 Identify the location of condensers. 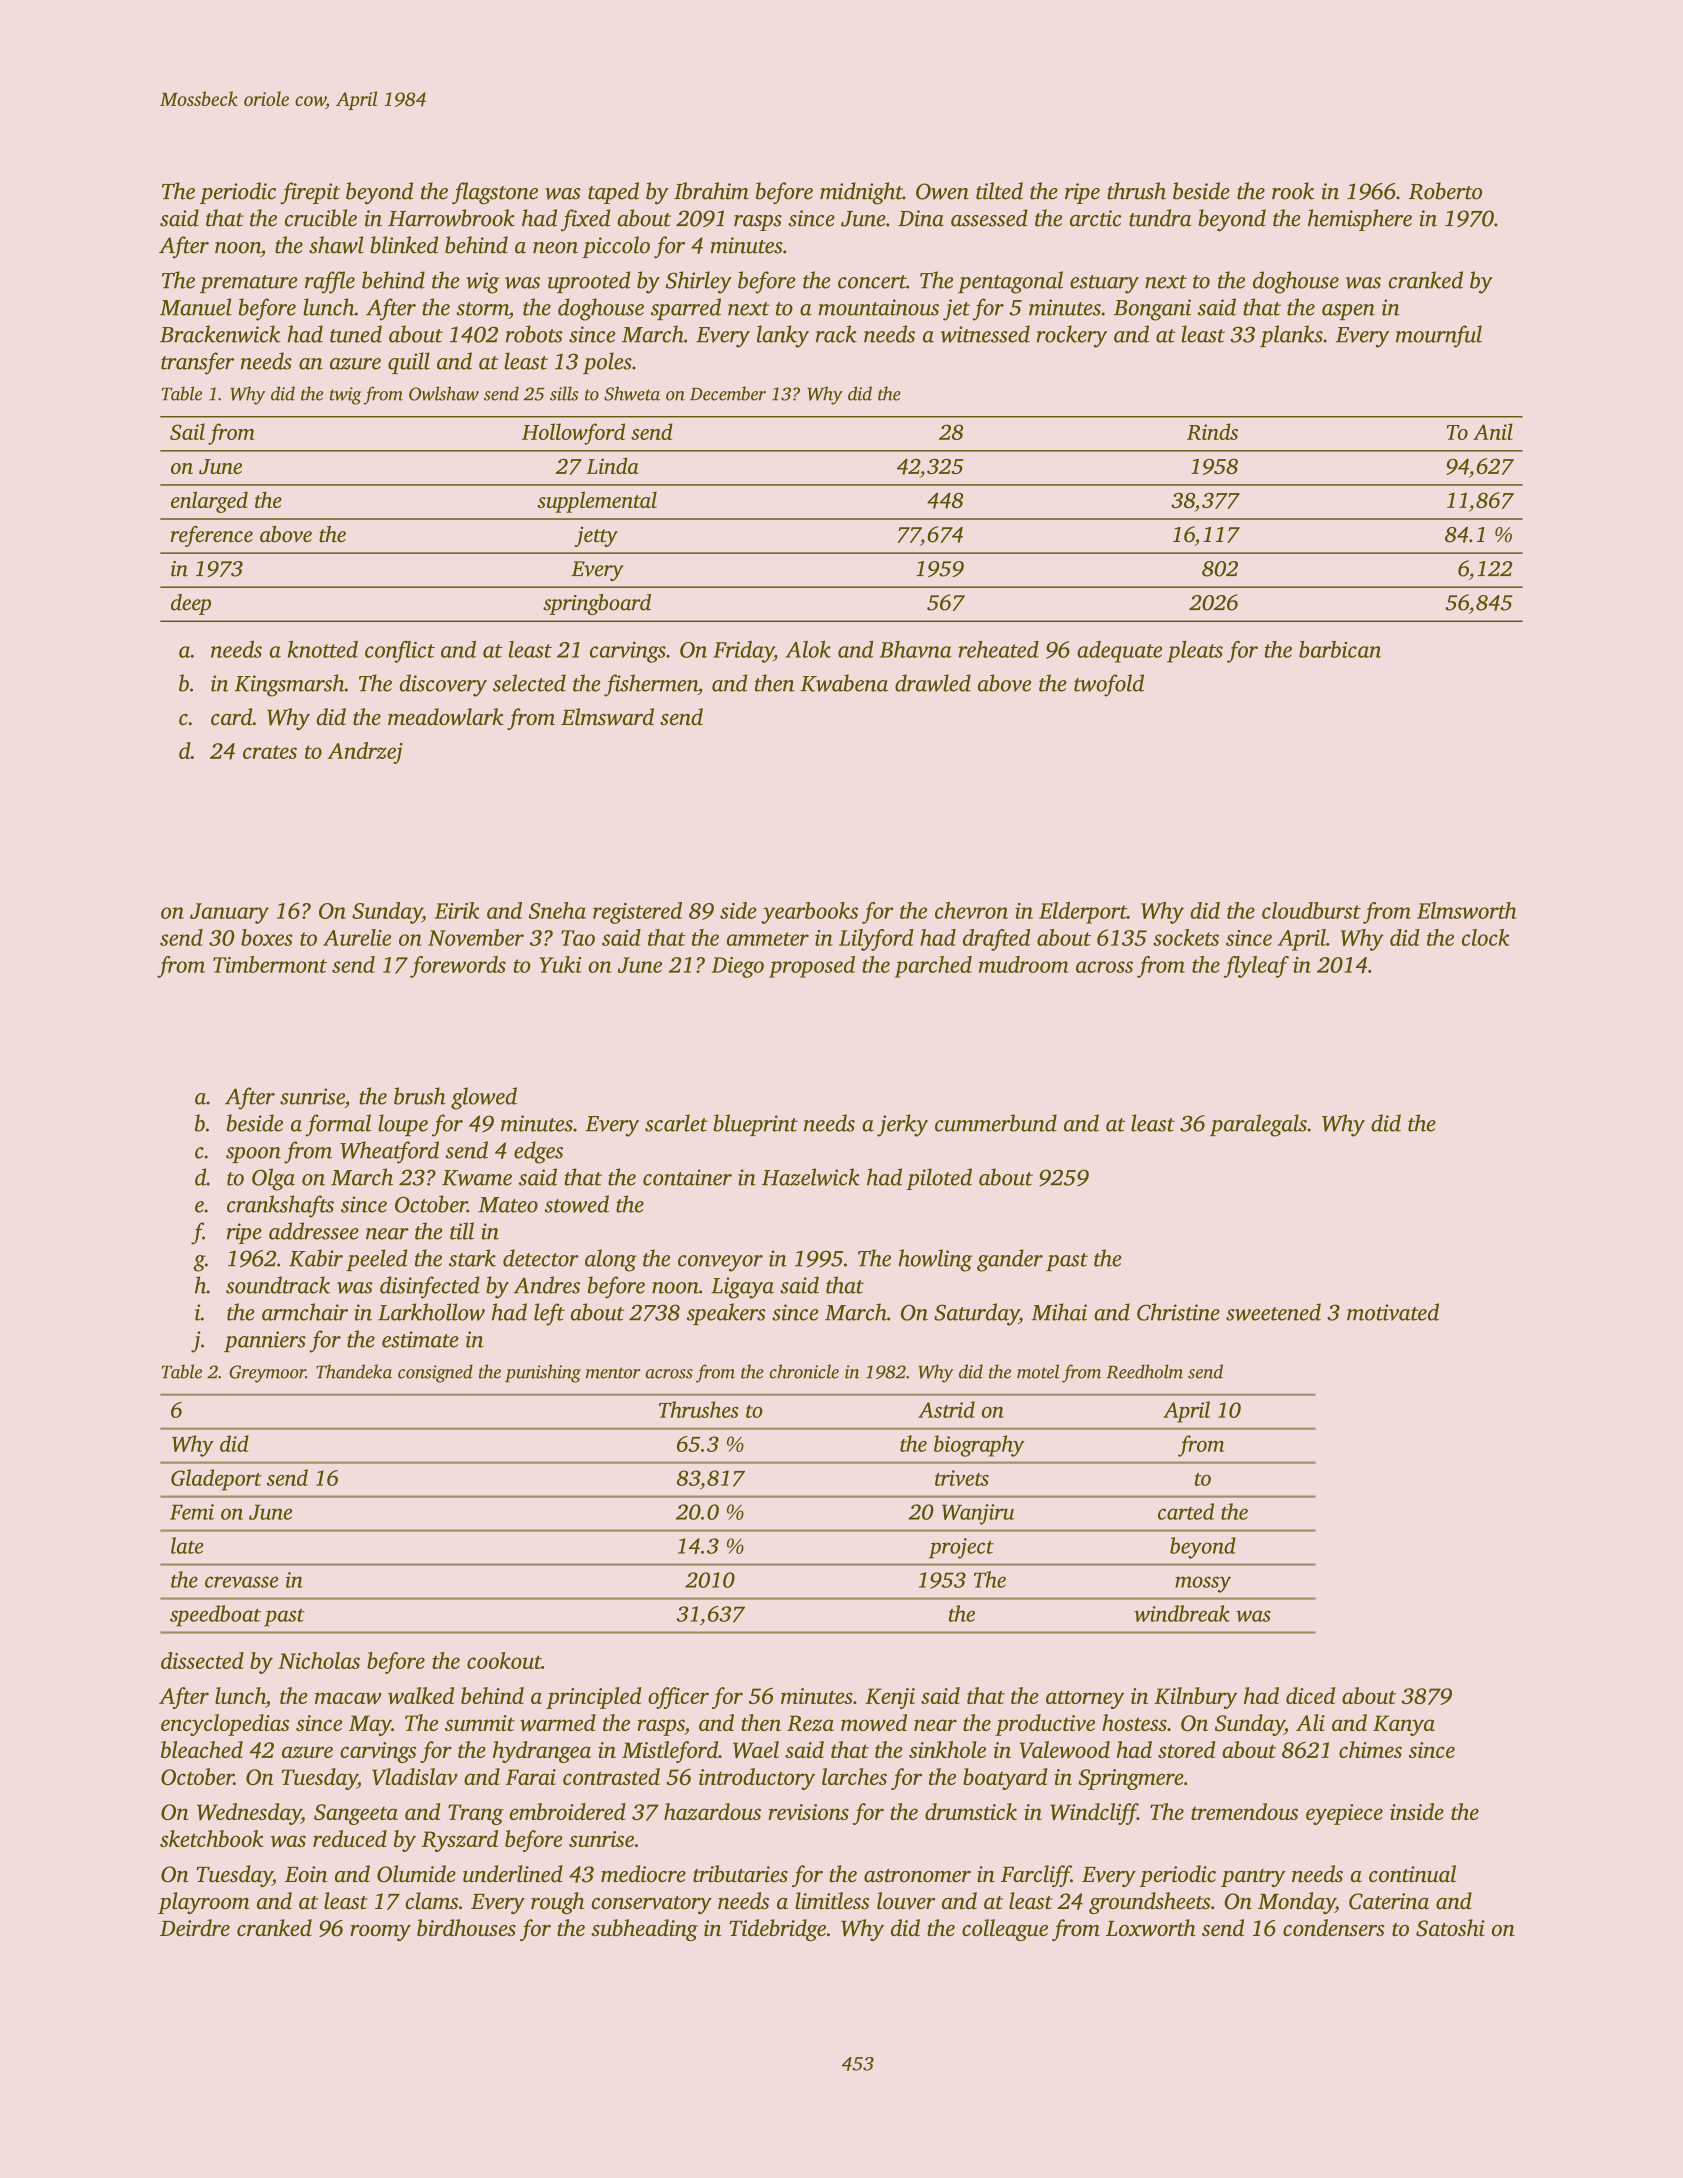
(1334, 1928).
